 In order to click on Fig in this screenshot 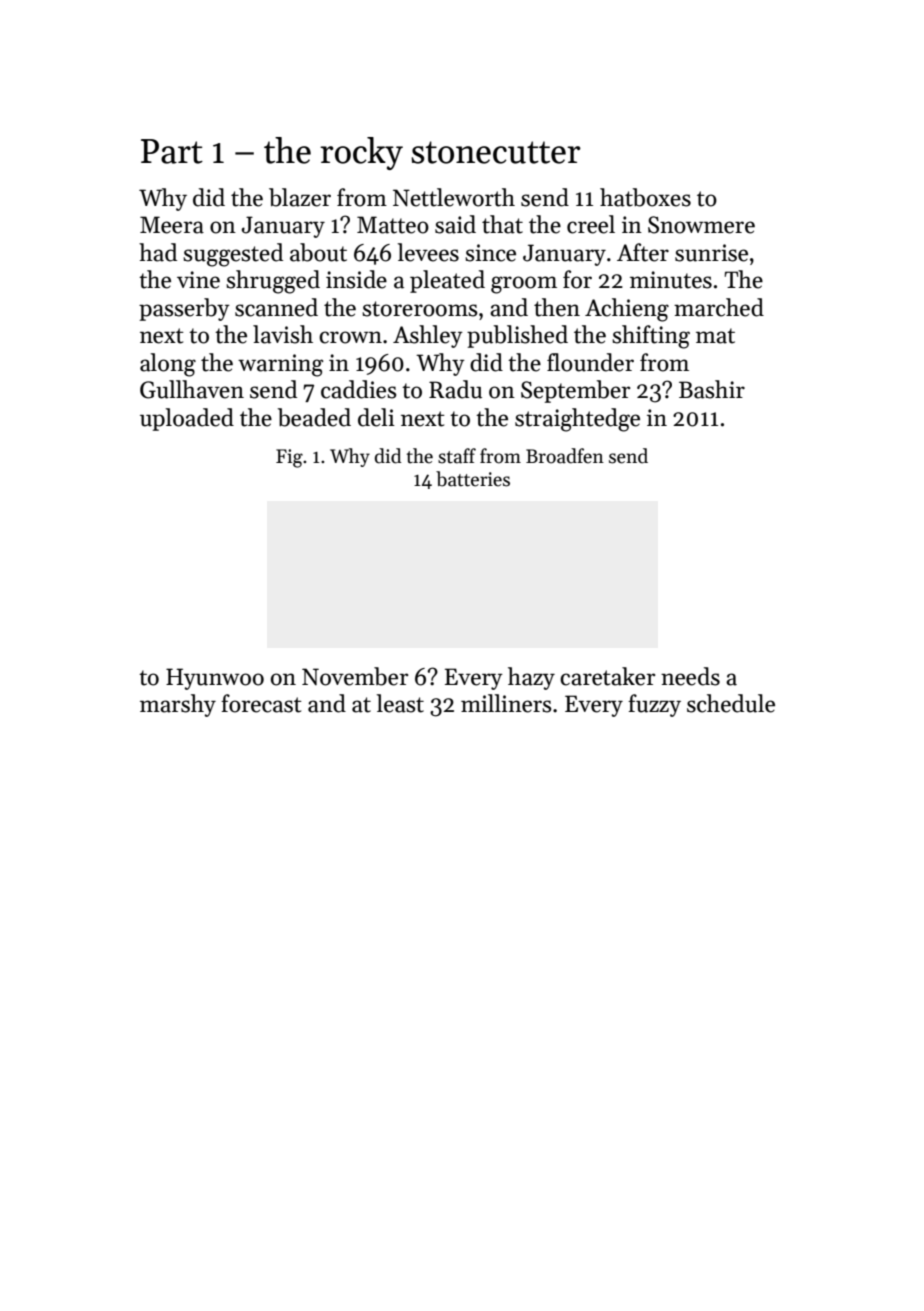, I will do `click(289, 458)`.
